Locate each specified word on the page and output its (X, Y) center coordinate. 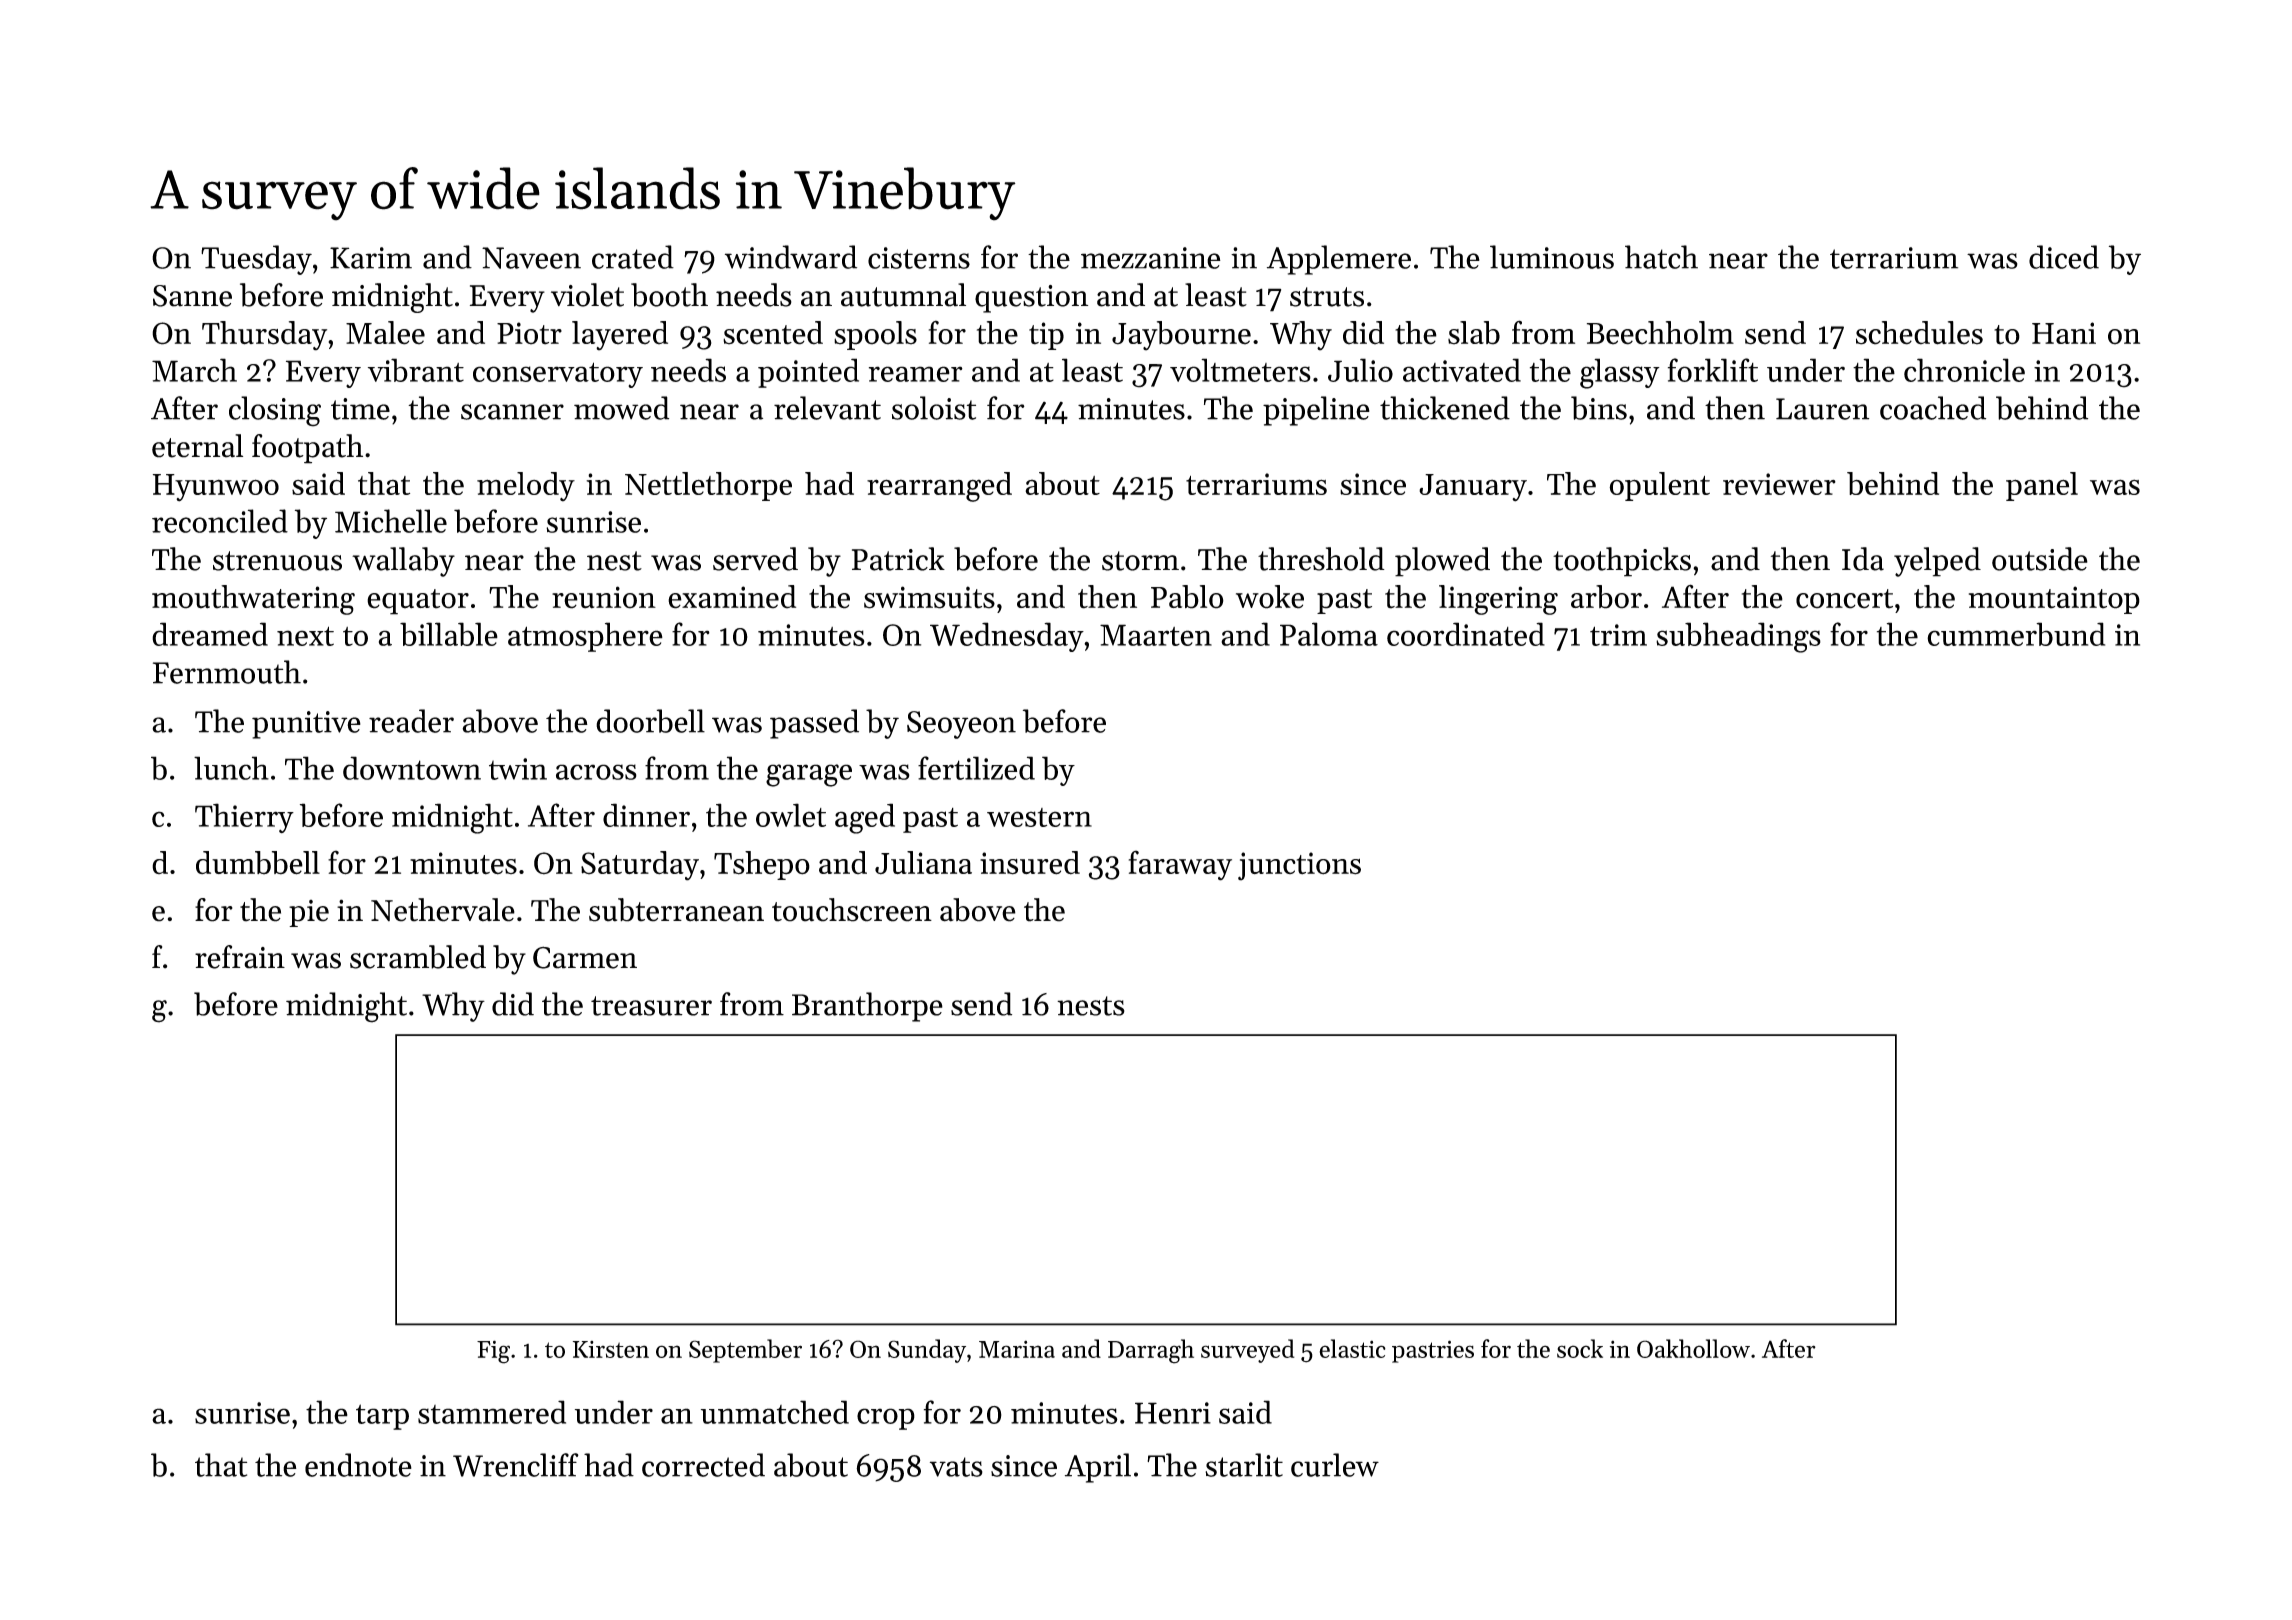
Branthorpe (867, 1007)
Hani (2064, 333)
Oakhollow (1693, 1348)
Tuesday (256, 260)
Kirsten (611, 1349)
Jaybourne (1181, 336)
